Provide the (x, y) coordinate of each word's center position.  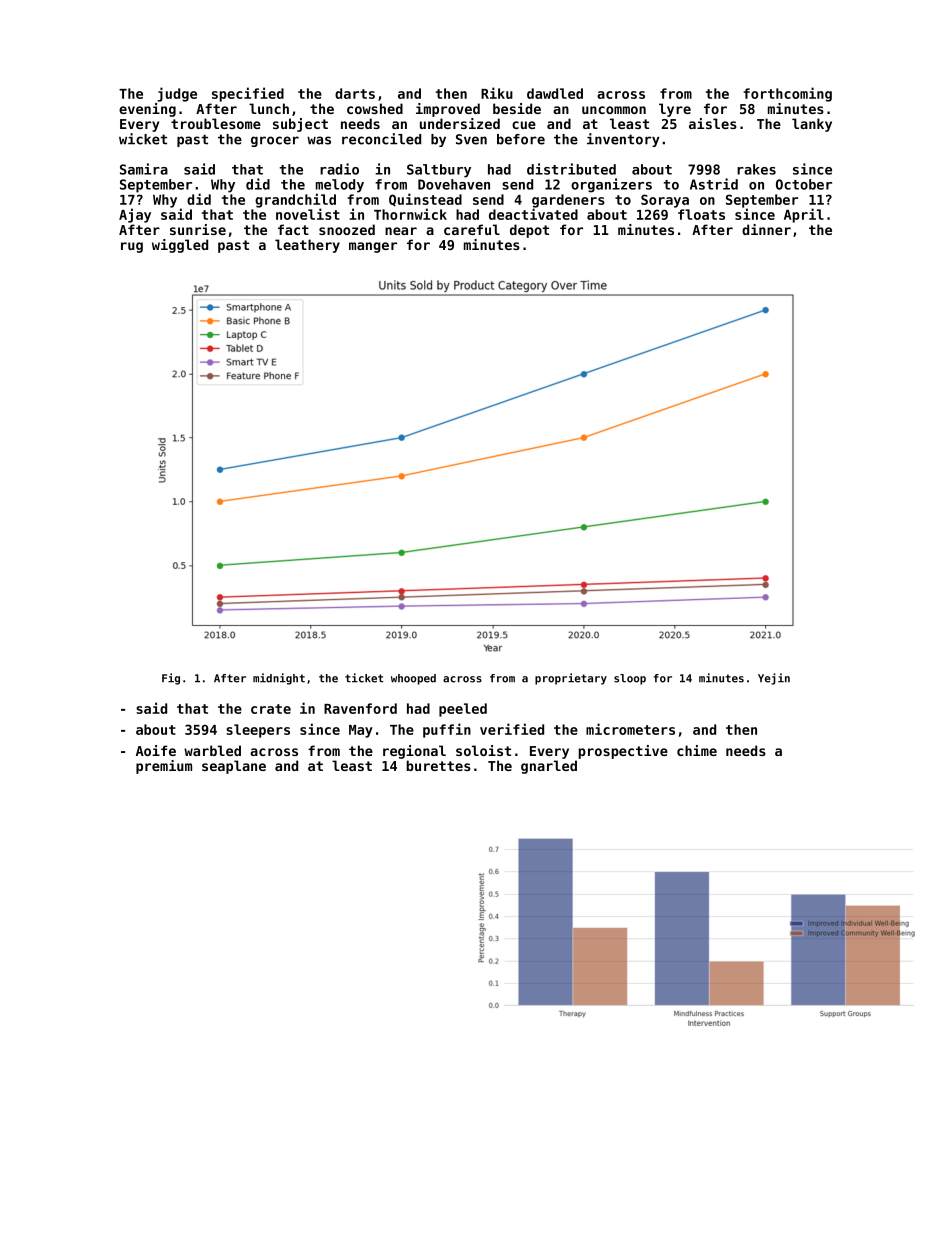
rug (132, 247)
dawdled (555, 93)
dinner (766, 229)
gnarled (549, 767)
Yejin (774, 679)
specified (248, 94)
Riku (497, 93)
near (401, 231)
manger (373, 247)
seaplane (234, 767)
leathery (307, 246)
